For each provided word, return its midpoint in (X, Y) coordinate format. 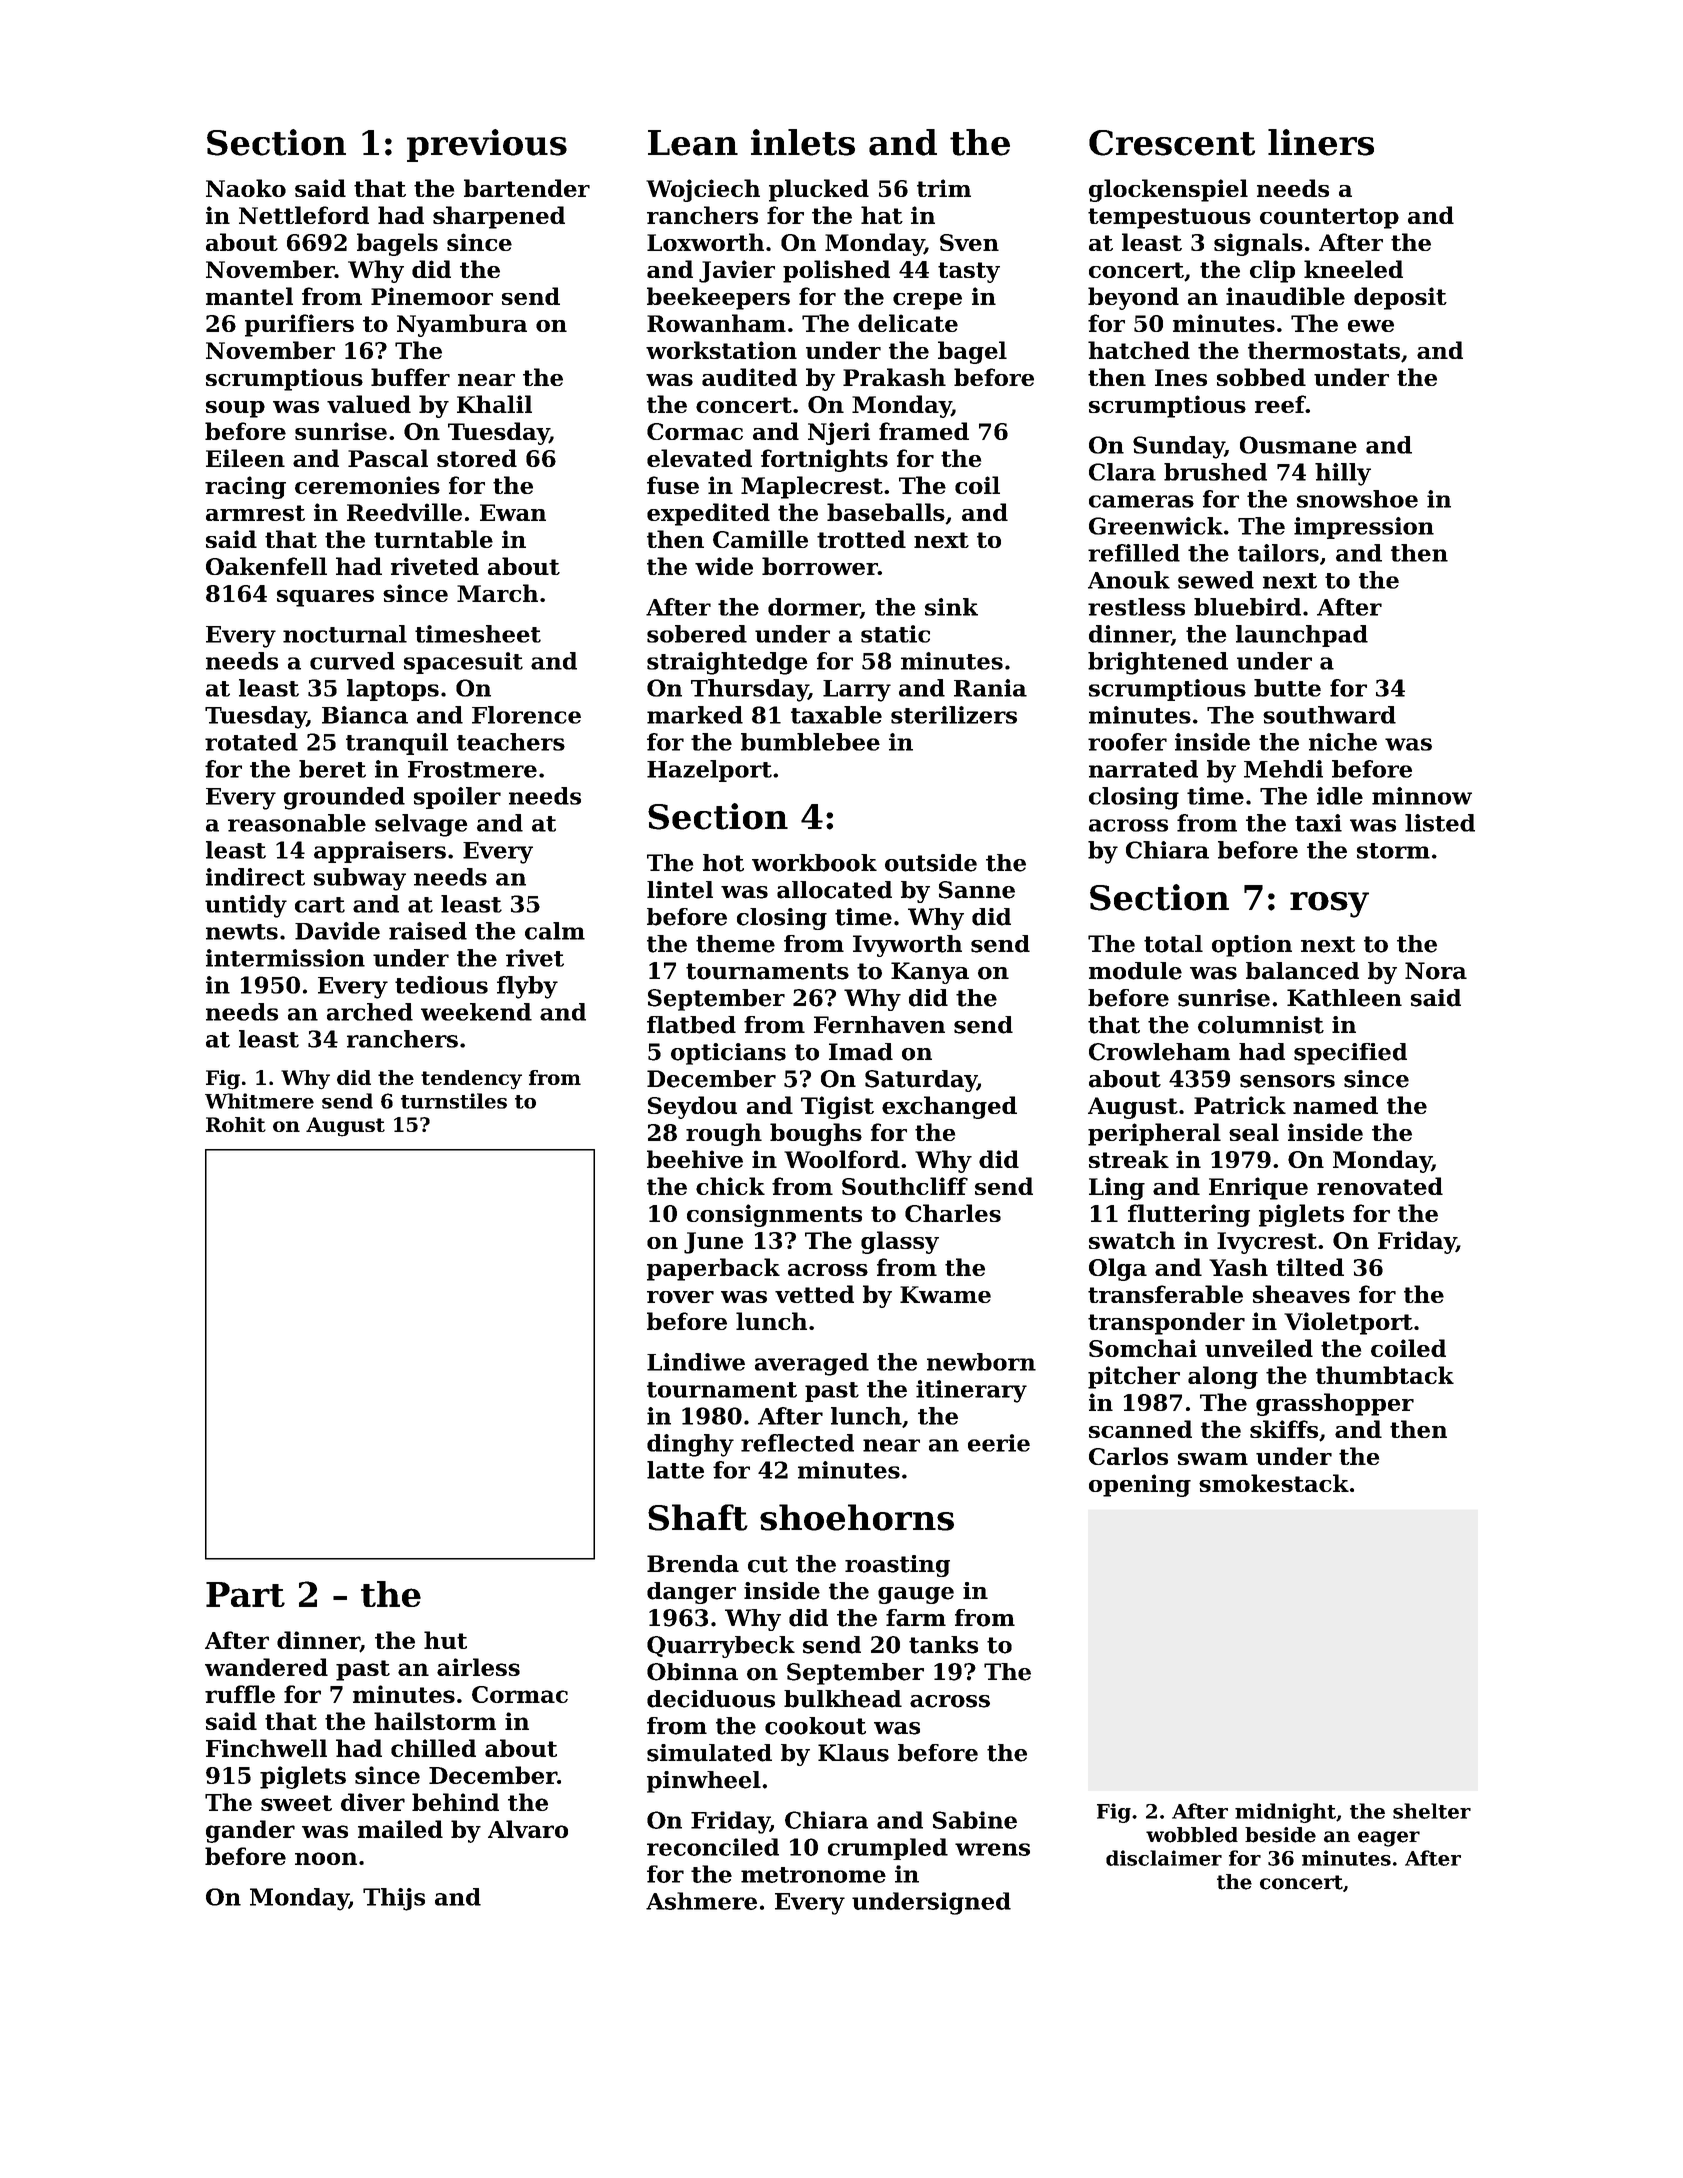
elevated (699, 458)
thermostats (1324, 350)
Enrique (1258, 1188)
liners (1321, 142)
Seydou (692, 1107)
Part (245, 1594)
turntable (433, 539)
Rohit (236, 1124)
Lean (693, 143)
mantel (249, 296)
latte (675, 1470)
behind (455, 1802)
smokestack (1274, 1483)
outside (931, 863)
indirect (255, 877)
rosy (1329, 905)
